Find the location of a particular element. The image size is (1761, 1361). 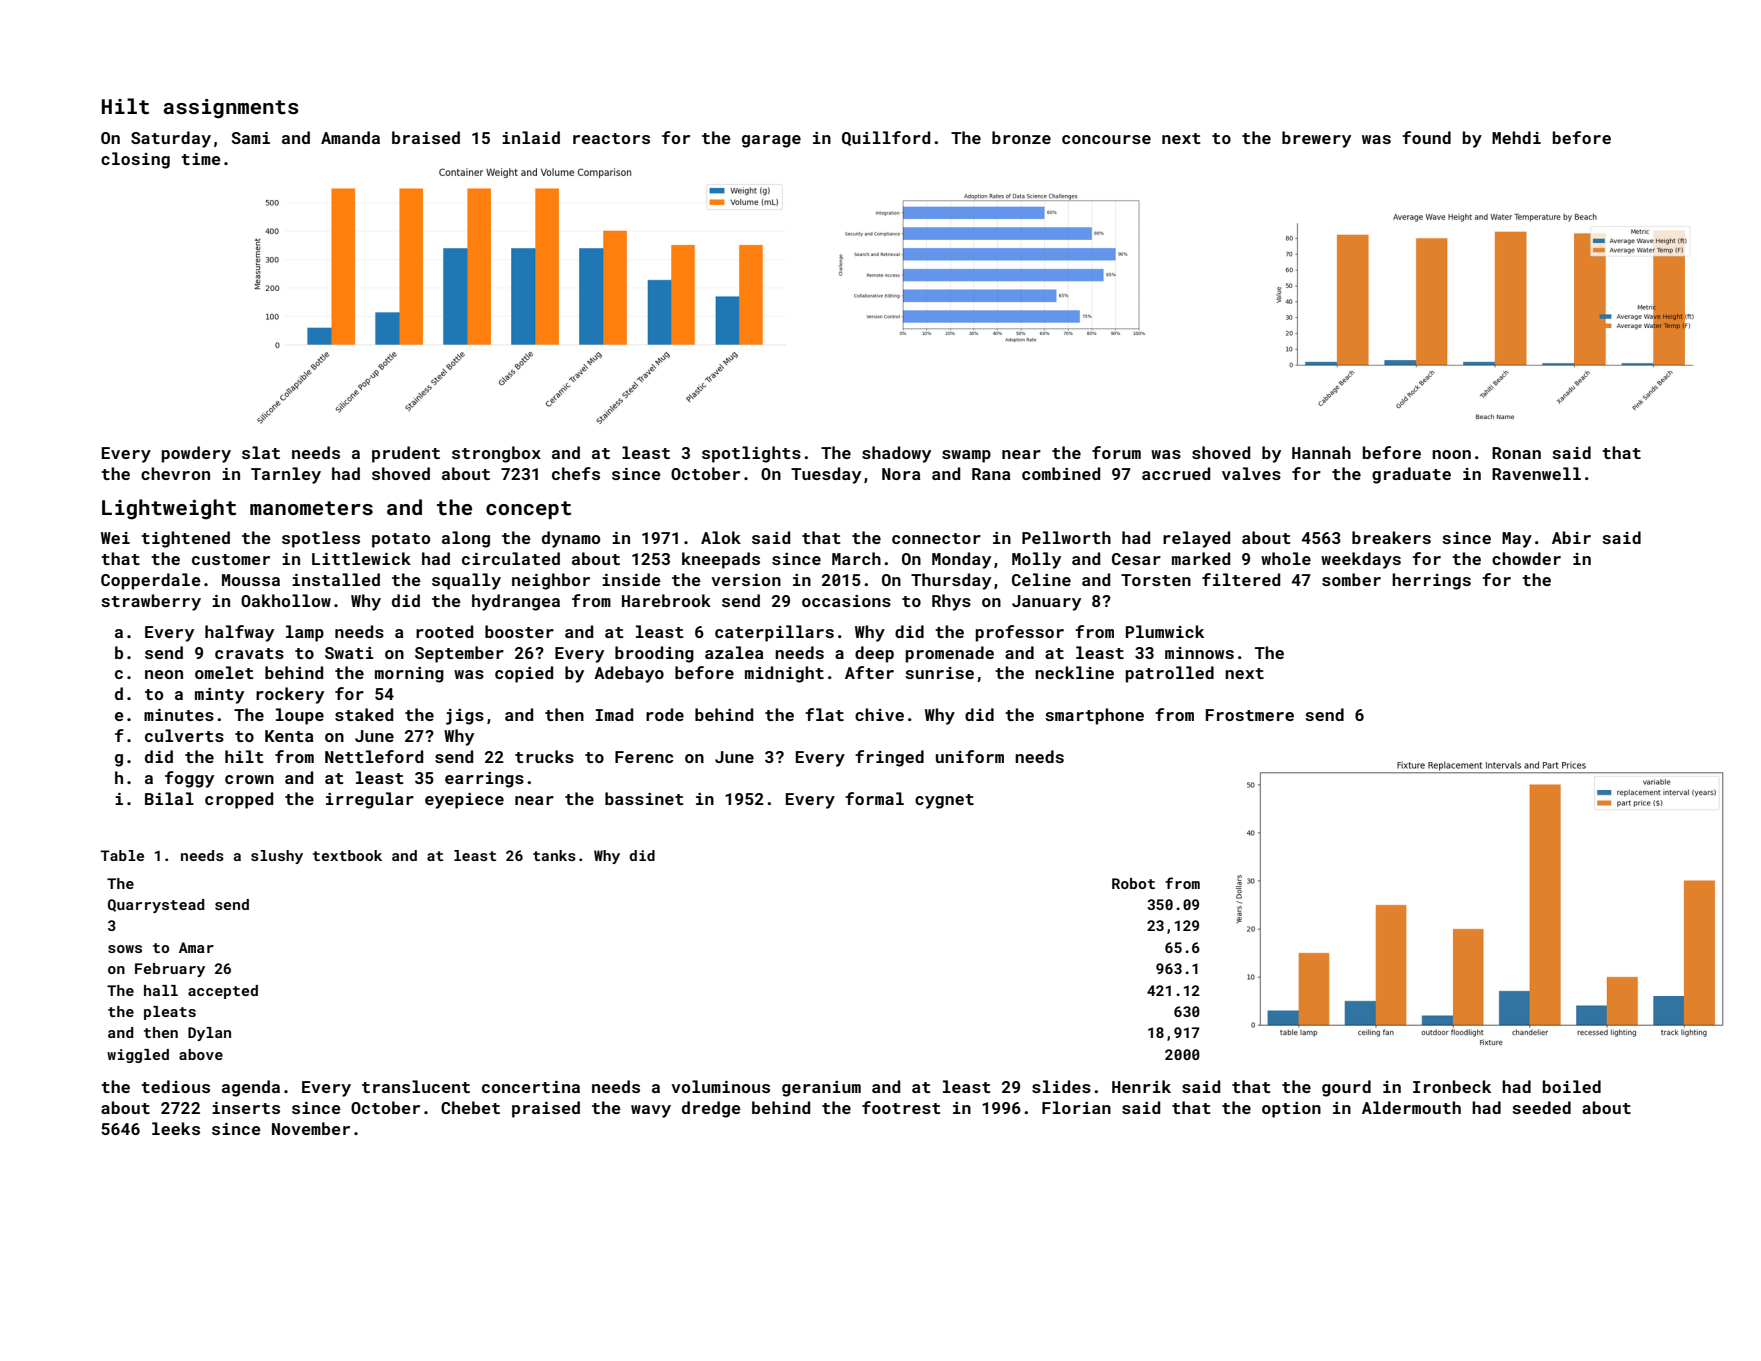

footrest is located at coordinates (901, 1107).
